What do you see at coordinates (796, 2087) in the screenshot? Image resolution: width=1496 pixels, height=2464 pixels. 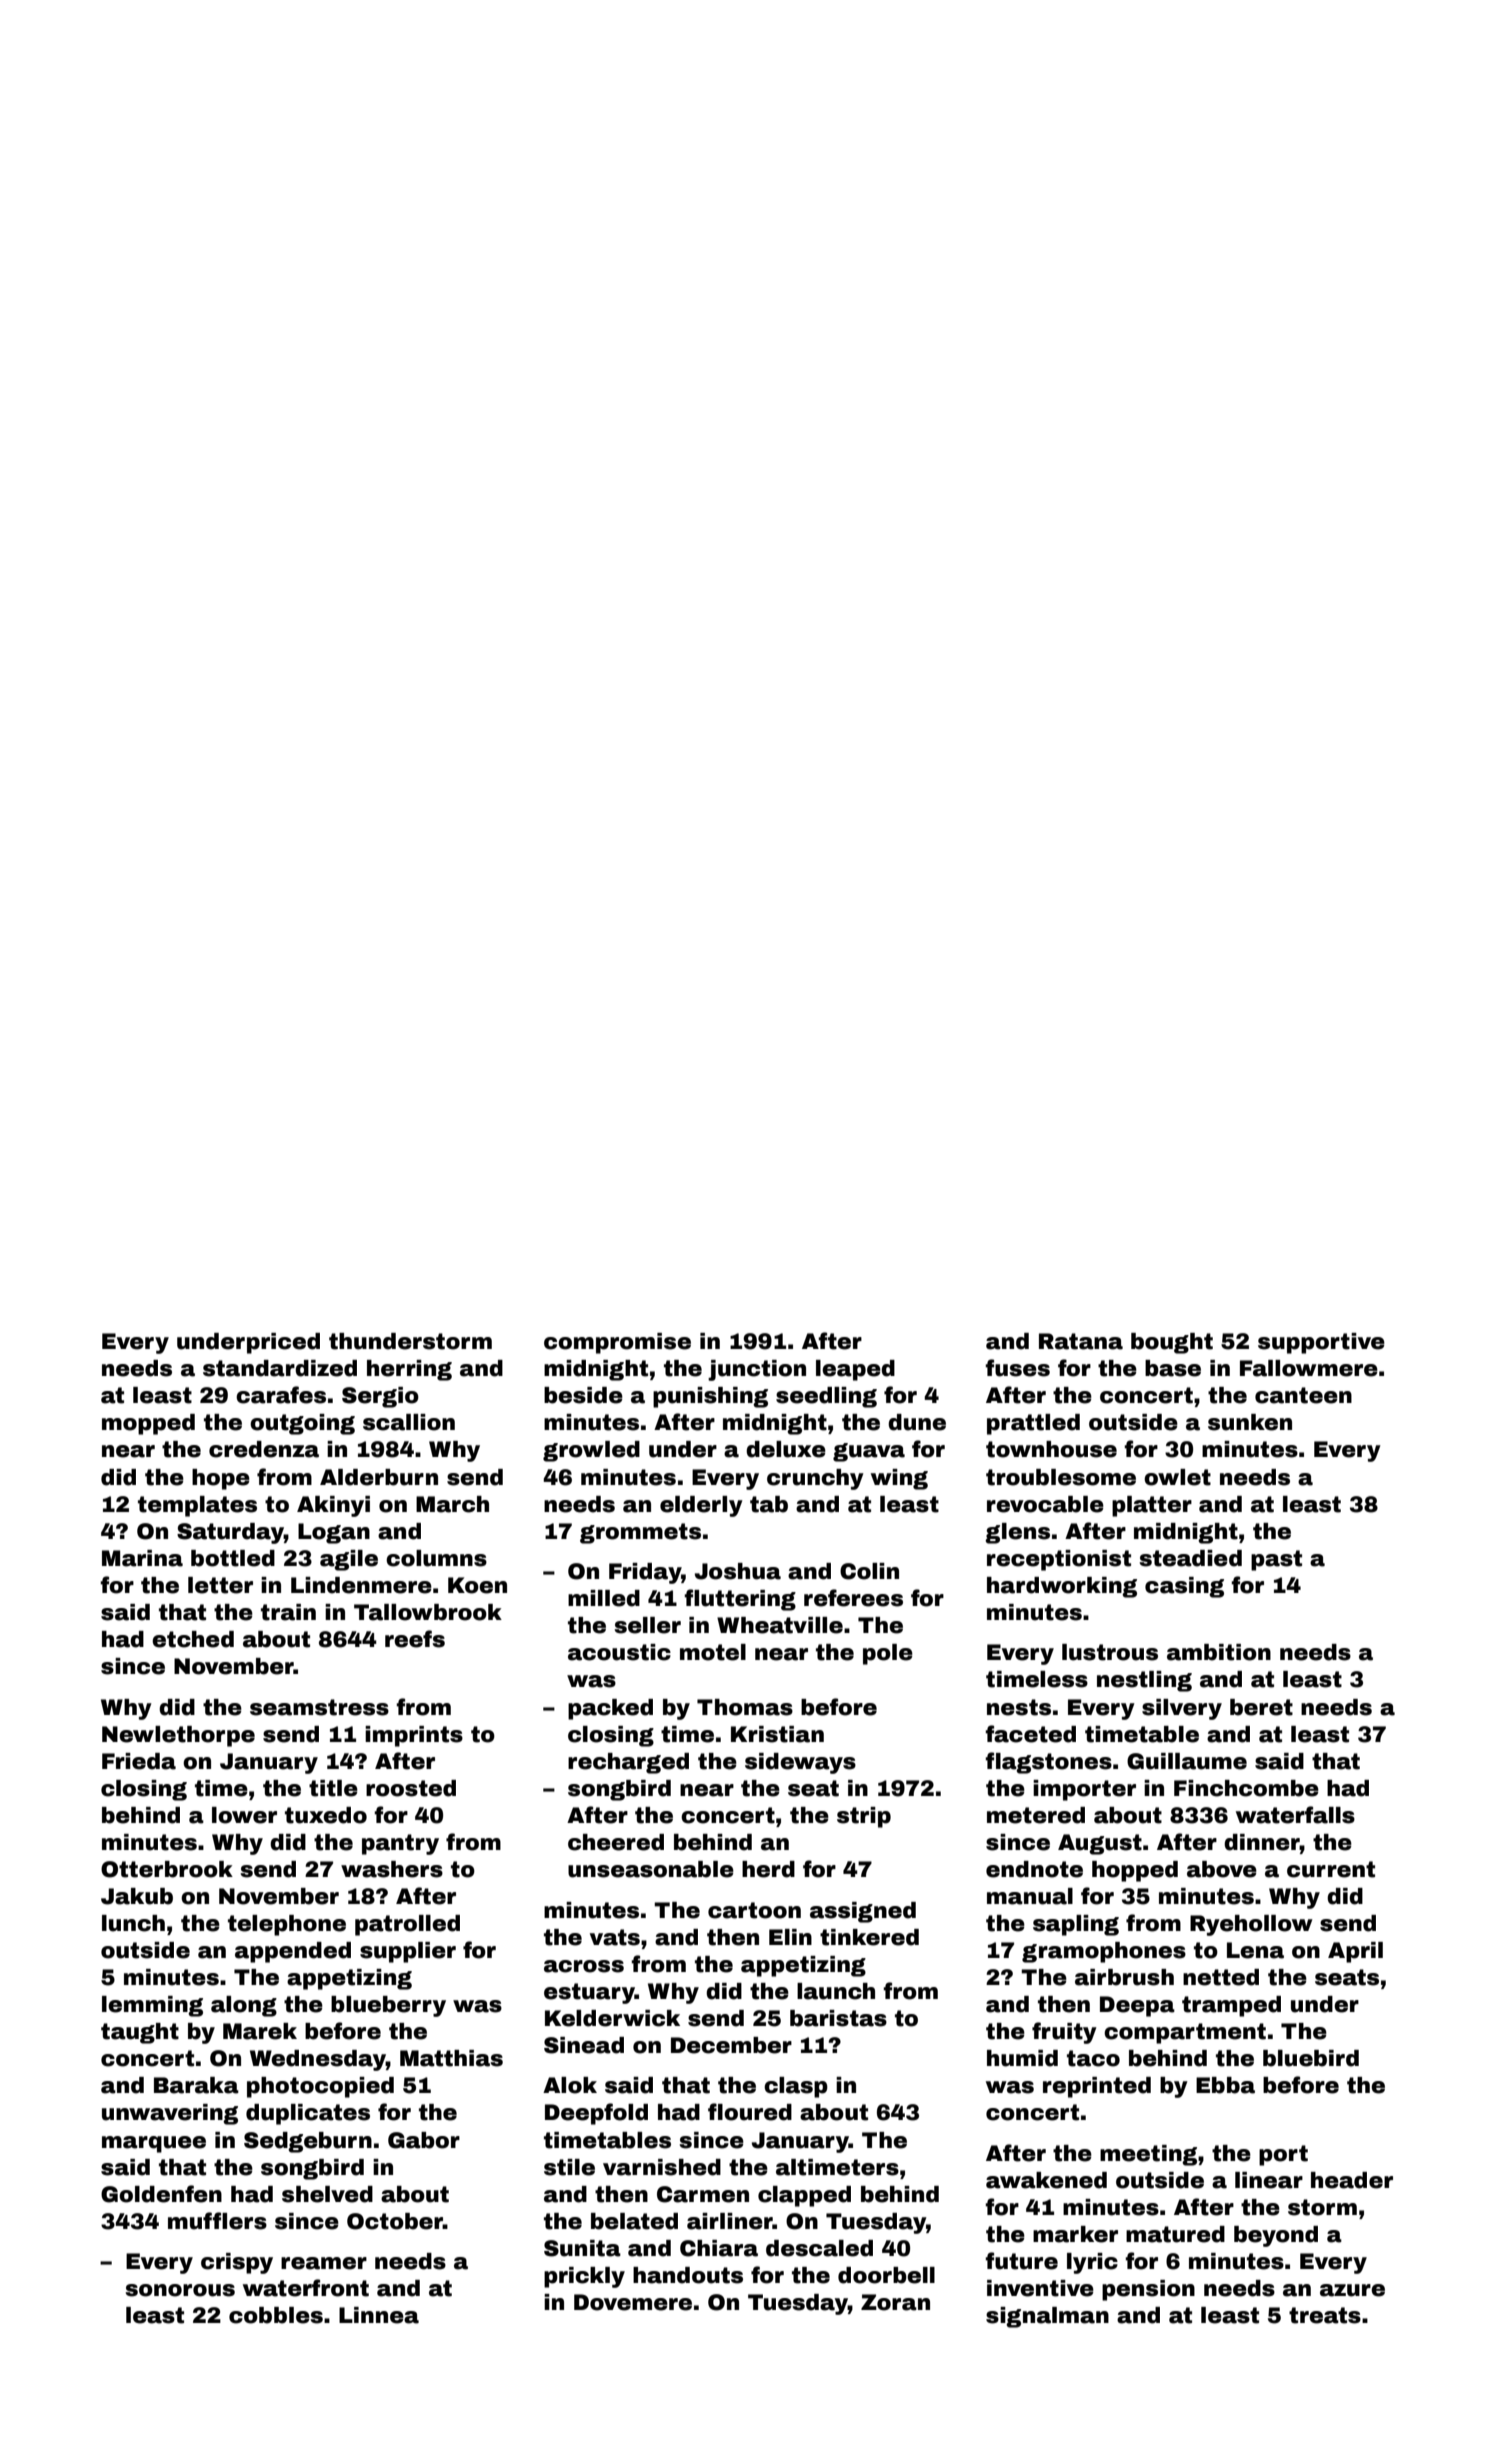 I see `clasp` at bounding box center [796, 2087].
